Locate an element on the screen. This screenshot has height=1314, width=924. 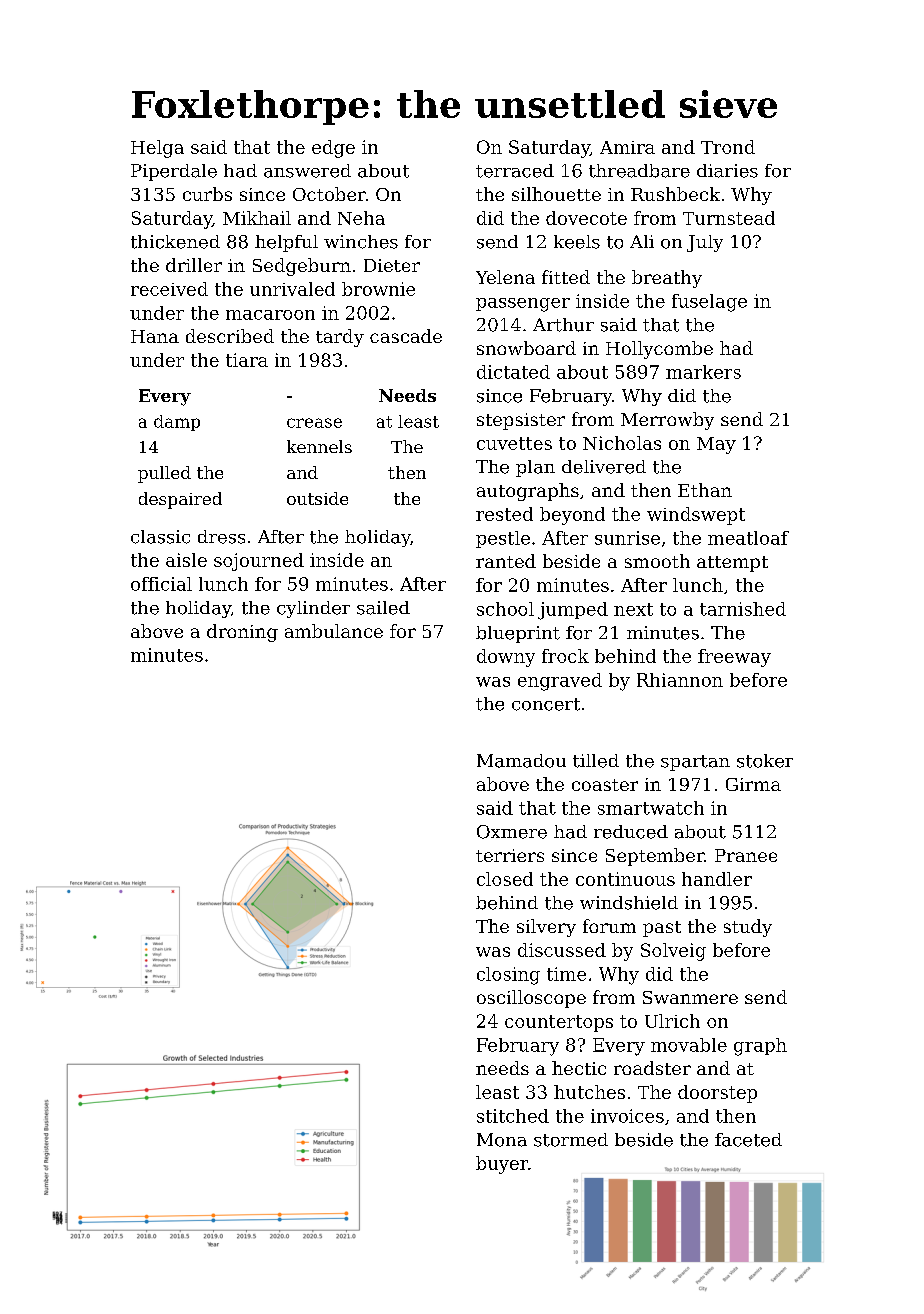
terraced is located at coordinates (515, 171).
